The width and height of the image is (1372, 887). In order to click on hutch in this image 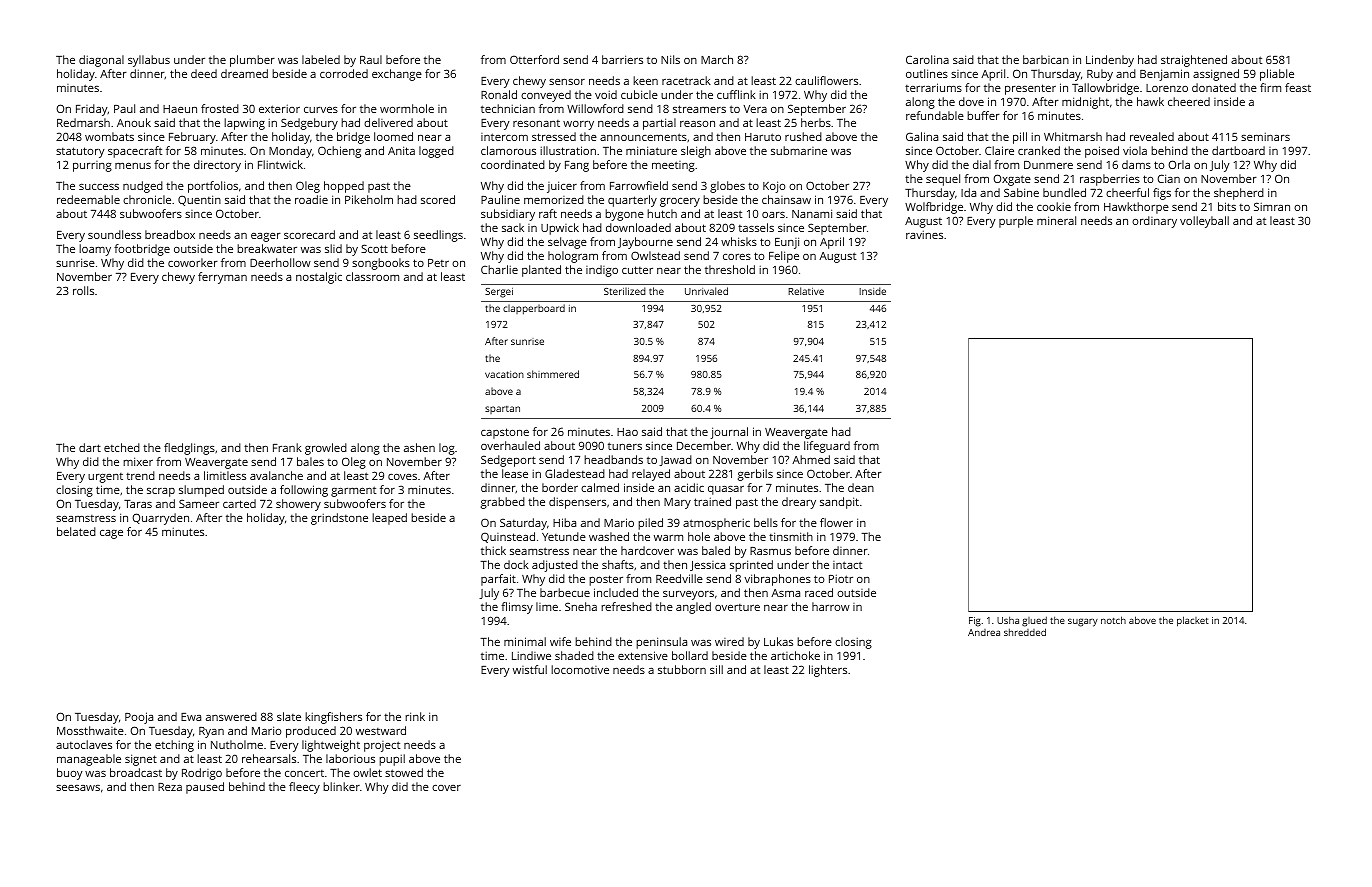, I will do `click(662, 213)`.
